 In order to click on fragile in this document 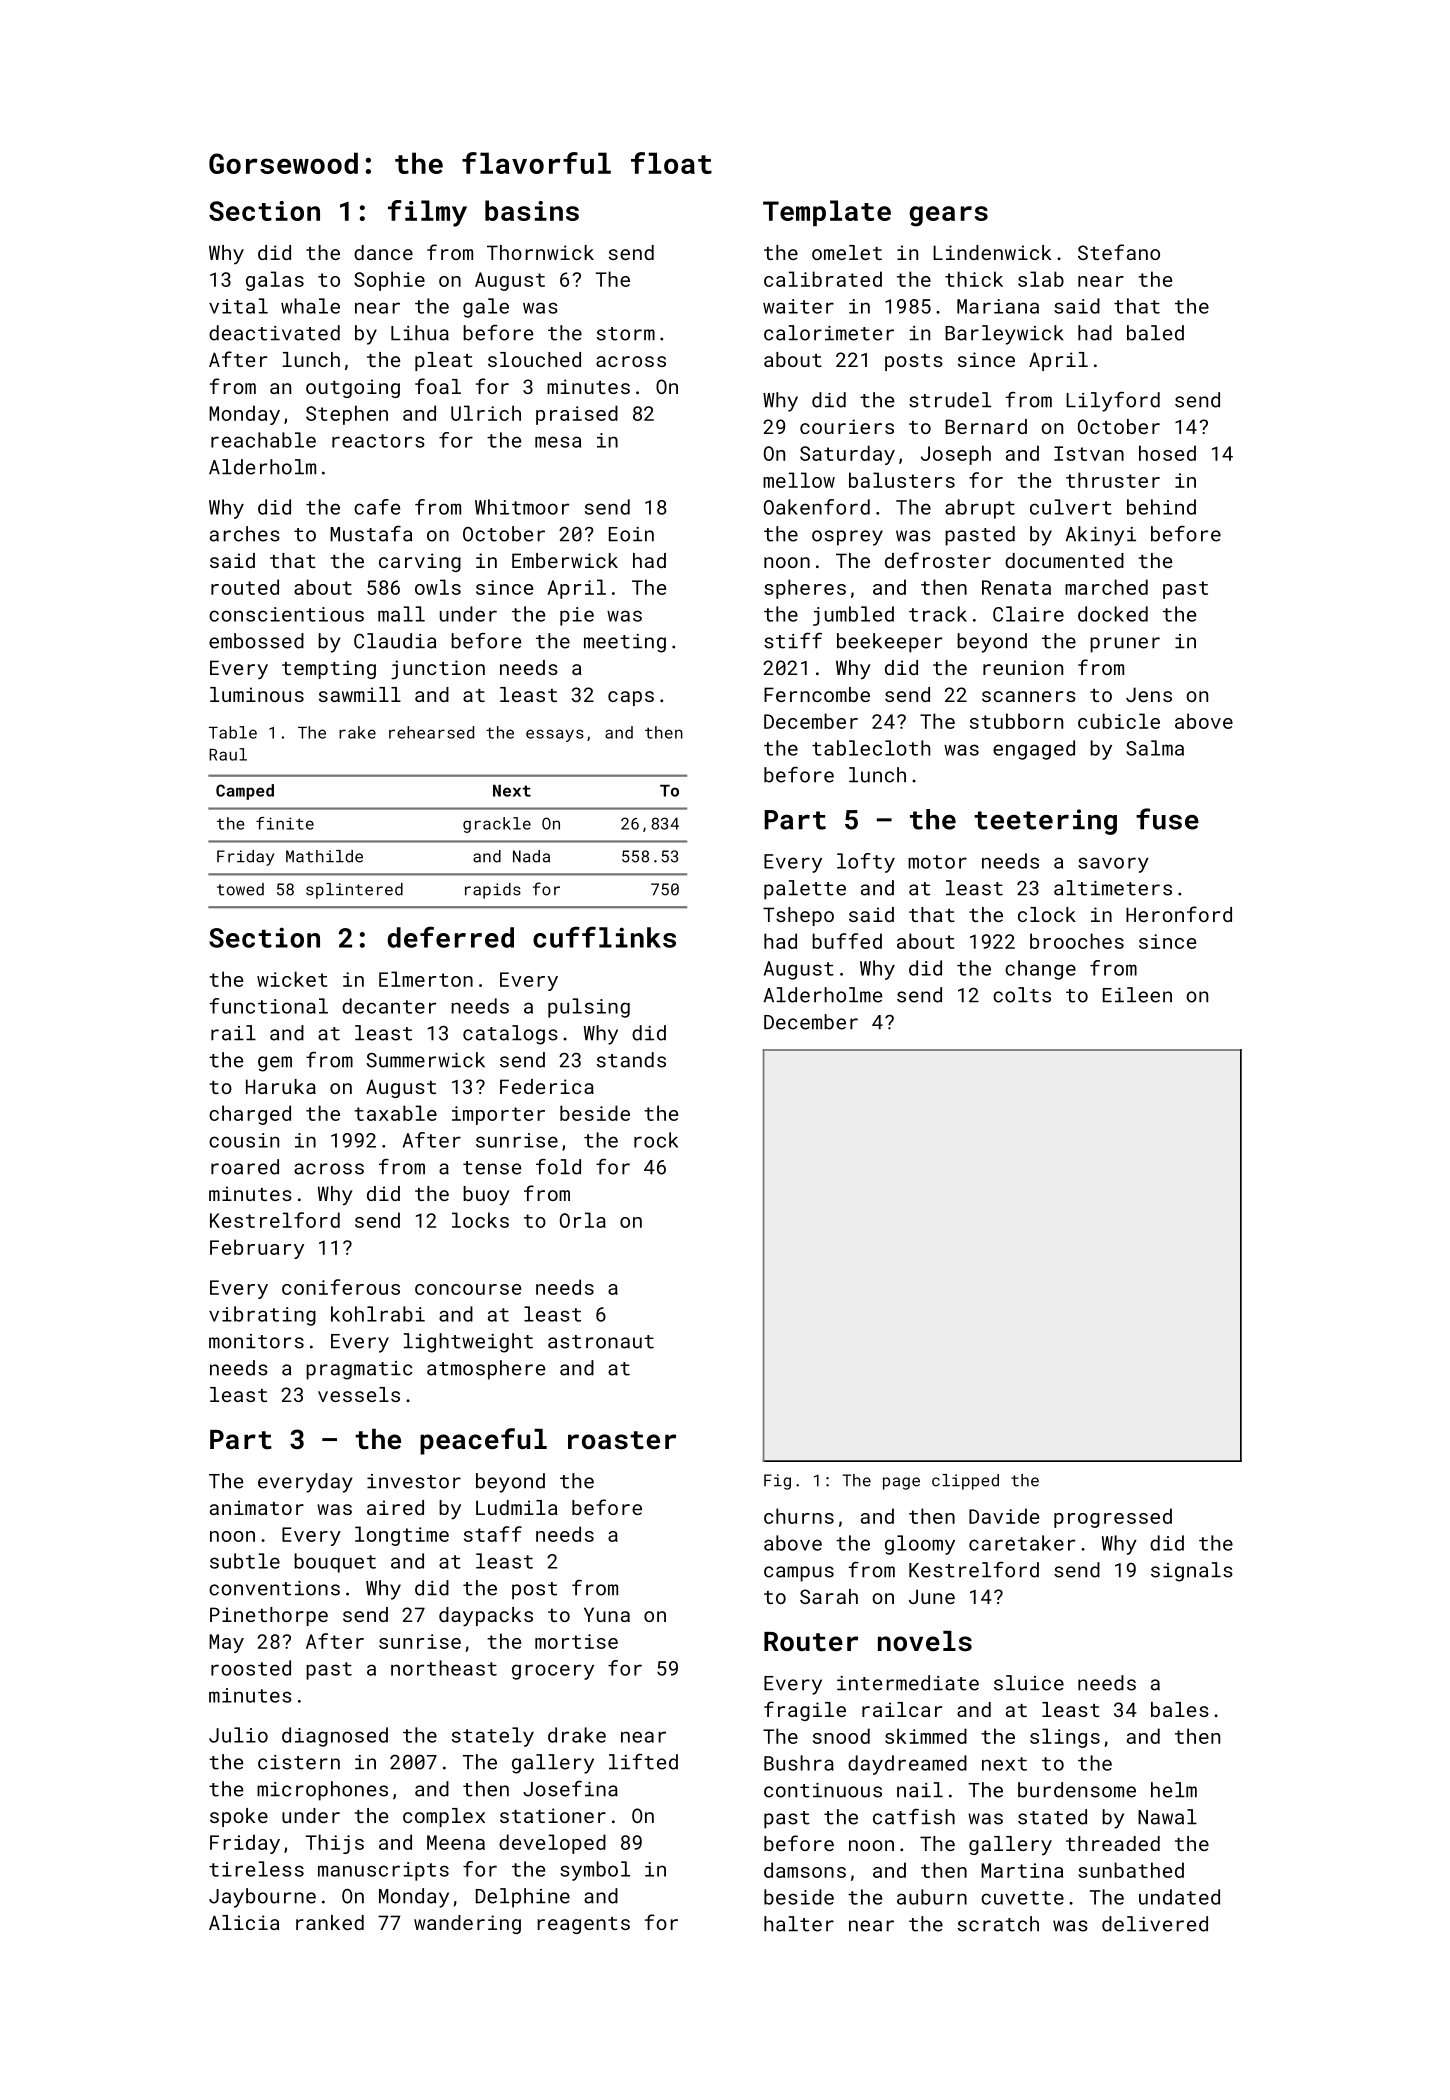, I will do `click(805, 1711)`.
